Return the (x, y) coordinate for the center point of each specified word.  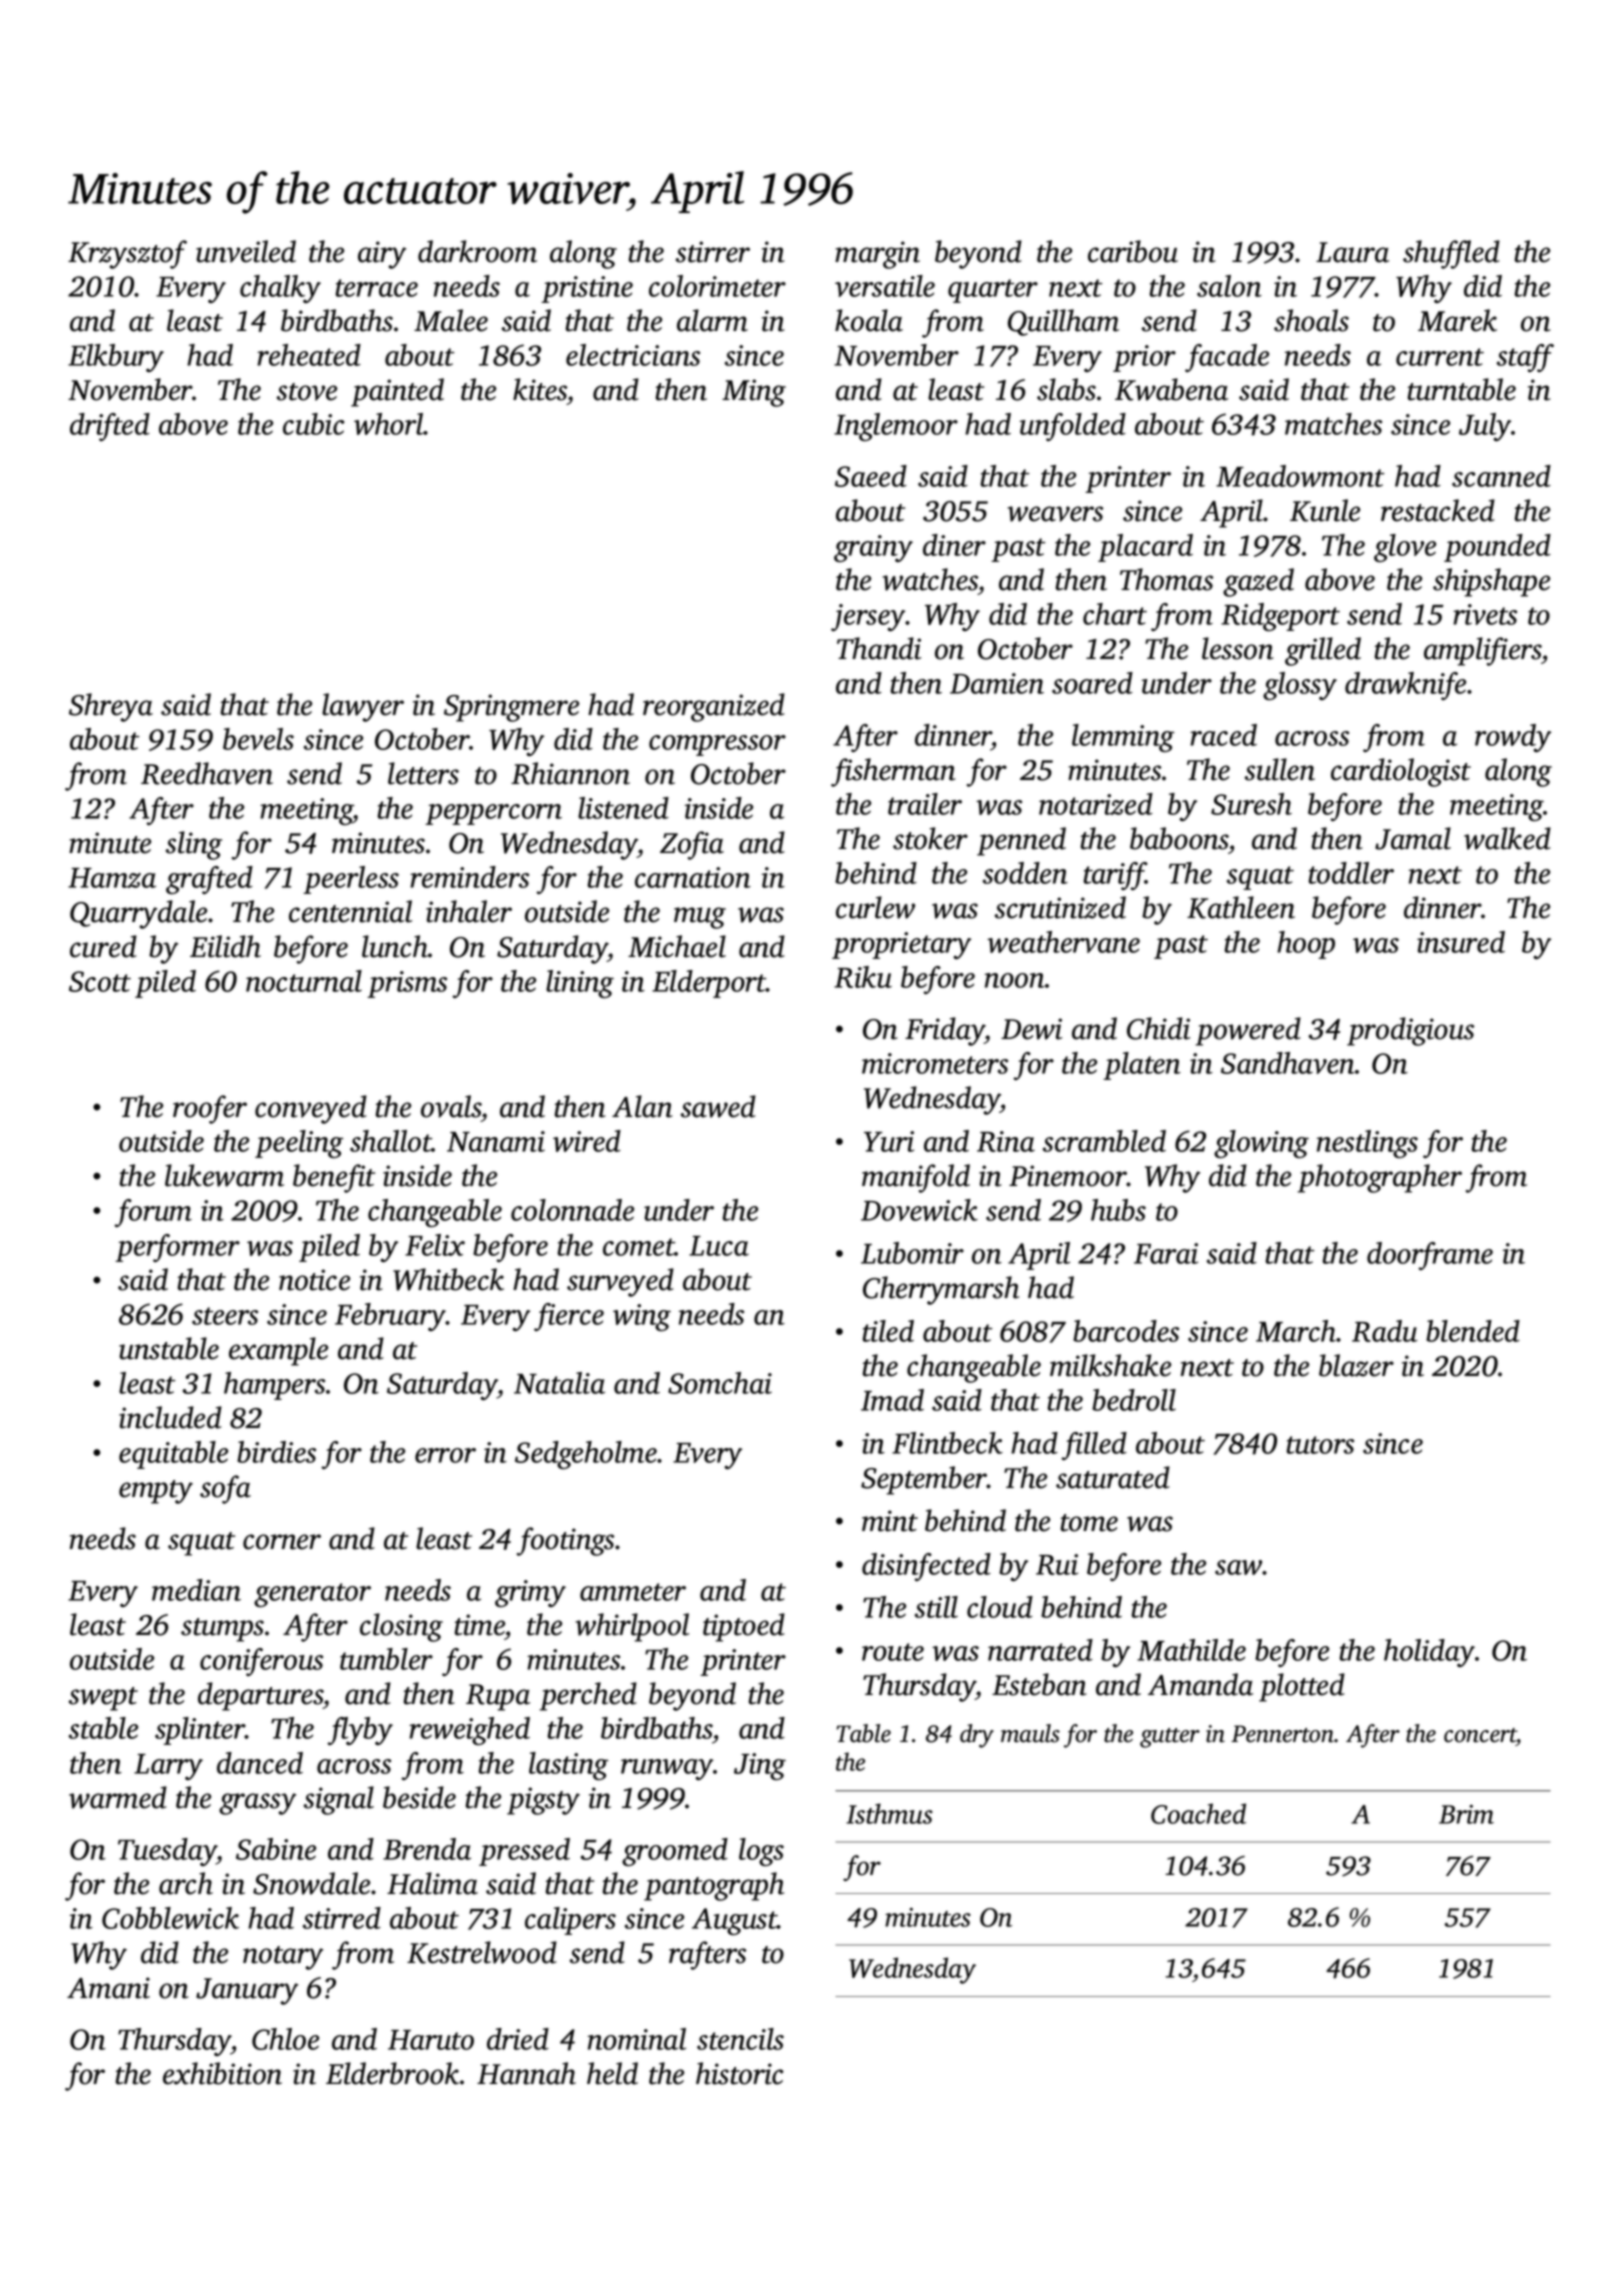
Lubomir (912, 1253)
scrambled (1104, 1141)
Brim (1466, 1814)
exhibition (222, 2073)
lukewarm (224, 1175)
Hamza (112, 878)
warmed (118, 1797)
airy (382, 255)
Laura (1352, 252)
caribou (1133, 251)
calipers (570, 1921)
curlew (875, 907)
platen (1142, 1066)
